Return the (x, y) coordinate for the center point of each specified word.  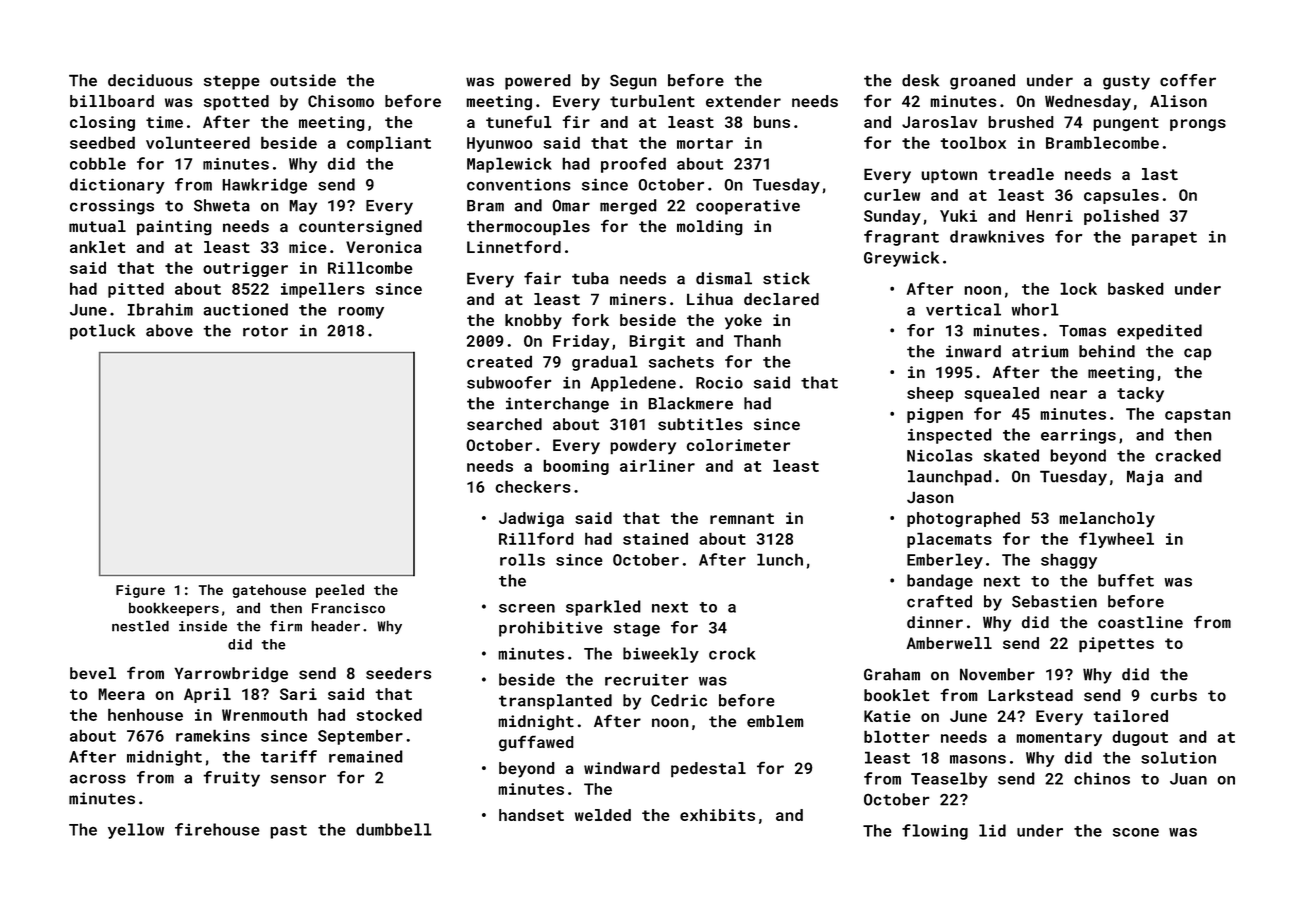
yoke (743, 321)
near (1068, 394)
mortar (705, 143)
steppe (232, 82)
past (288, 832)
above (169, 330)
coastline (1140, 622)
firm (286, 626)
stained (655, 538)
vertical (963, 309)
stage (637, 629)
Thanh (757, 340)
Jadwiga (531, 519)
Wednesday (1088, 103)
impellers (323, 290)
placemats (949, 540)
